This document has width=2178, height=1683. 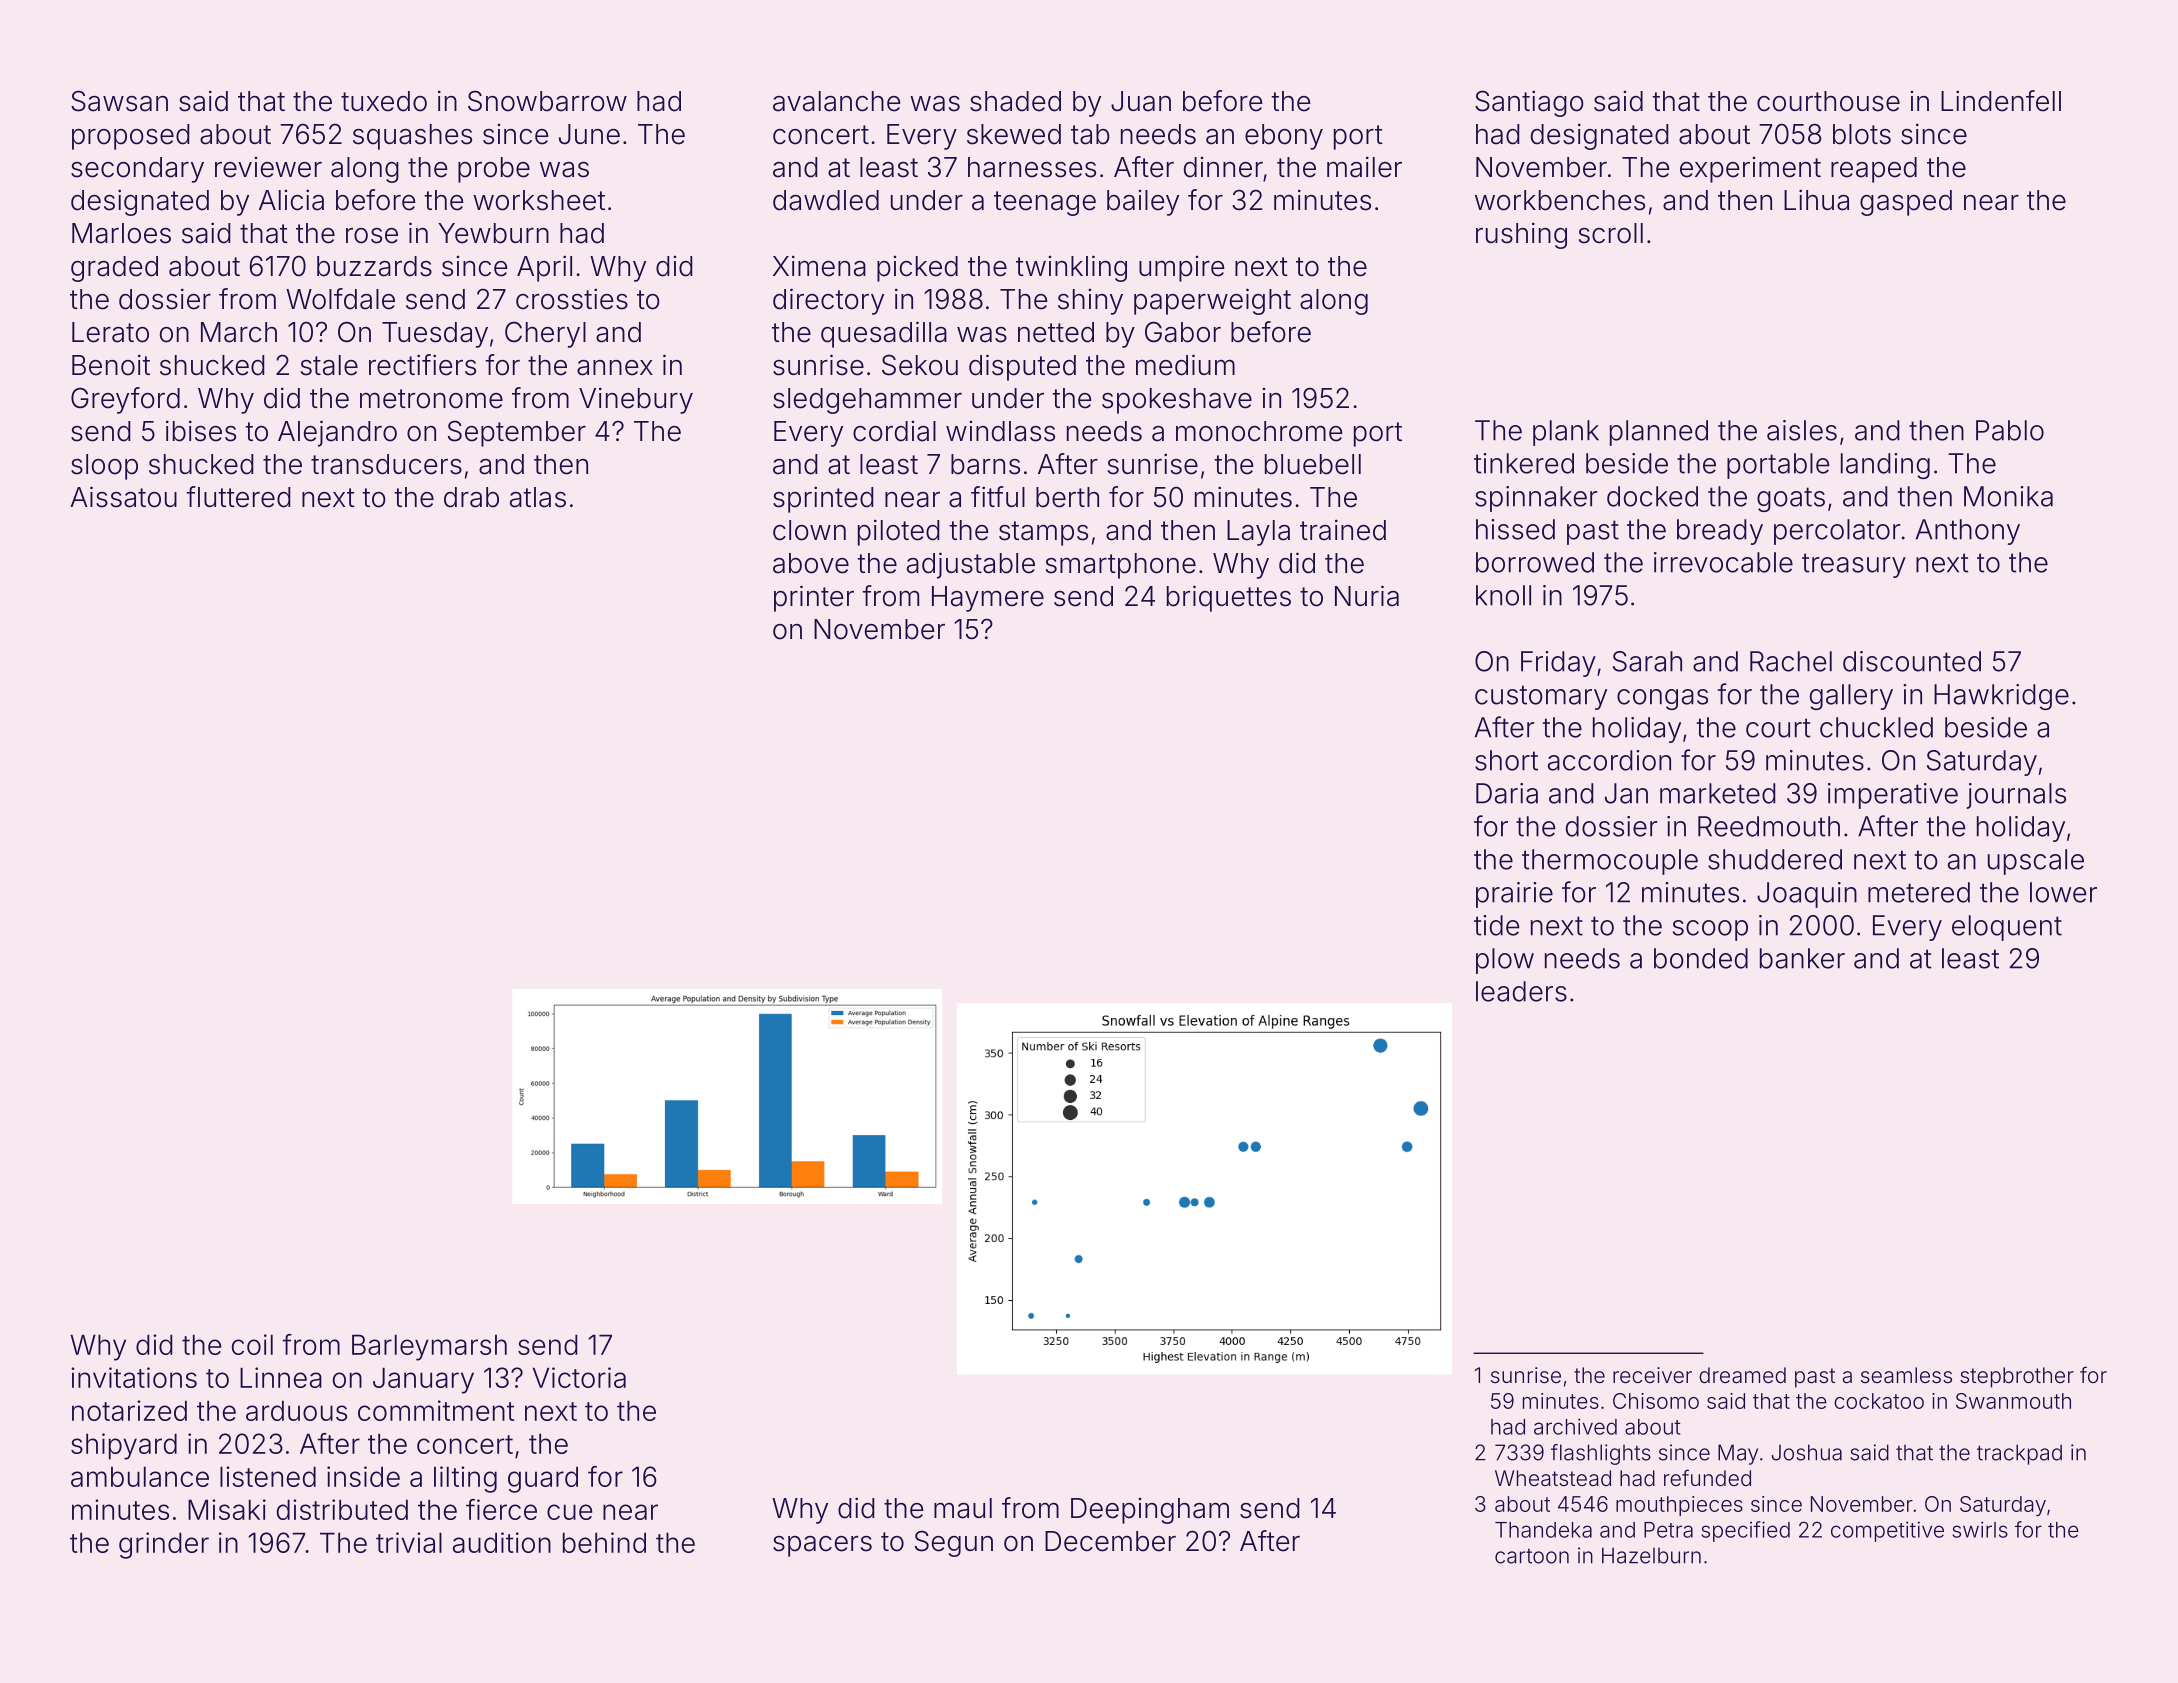 I want to click on coil, so click(x=252, y=1344).
